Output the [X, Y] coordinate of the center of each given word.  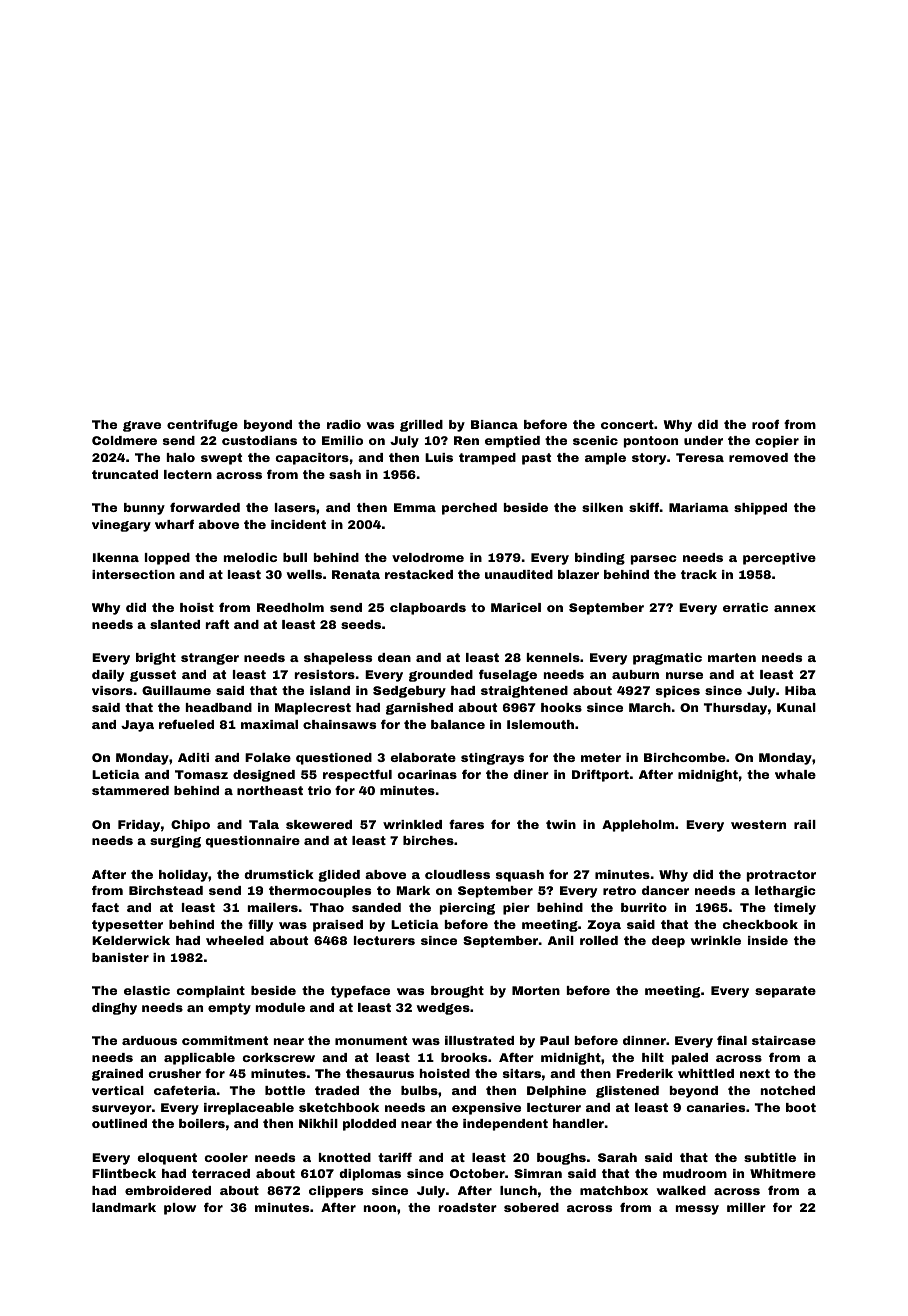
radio [344, 424]
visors [112, 690]
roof [765, 424]
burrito [644, 907]
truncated [125, 474]
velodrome [428, 557]
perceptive [779, 559]
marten [732, 657]
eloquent [167, 1159]
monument [371, 1040]
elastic [147, 990]
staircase [784, 1040]
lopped [167, 559]
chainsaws [339, 724]
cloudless [457, 874]
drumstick [279, 874]
